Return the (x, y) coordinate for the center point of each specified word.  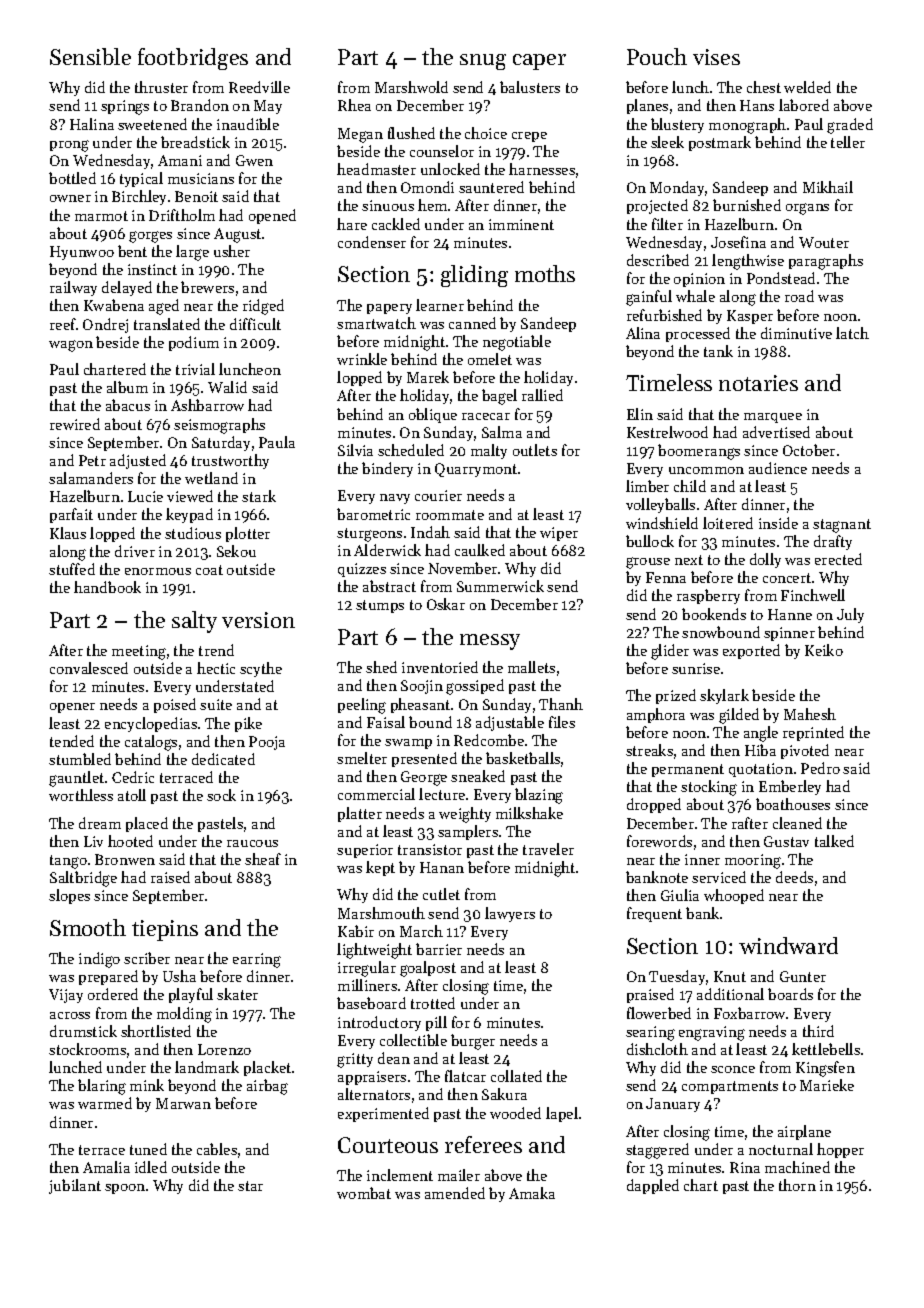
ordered (113, 994)
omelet (490, 359)
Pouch (657, 56)
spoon (125, 1189)
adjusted (138, 461)
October (809, 450)
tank (718, 351)
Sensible (90, 56)
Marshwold (411, 87)
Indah (430, 532)
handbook (107, 587)
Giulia (680, 895)
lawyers (510, 914)
